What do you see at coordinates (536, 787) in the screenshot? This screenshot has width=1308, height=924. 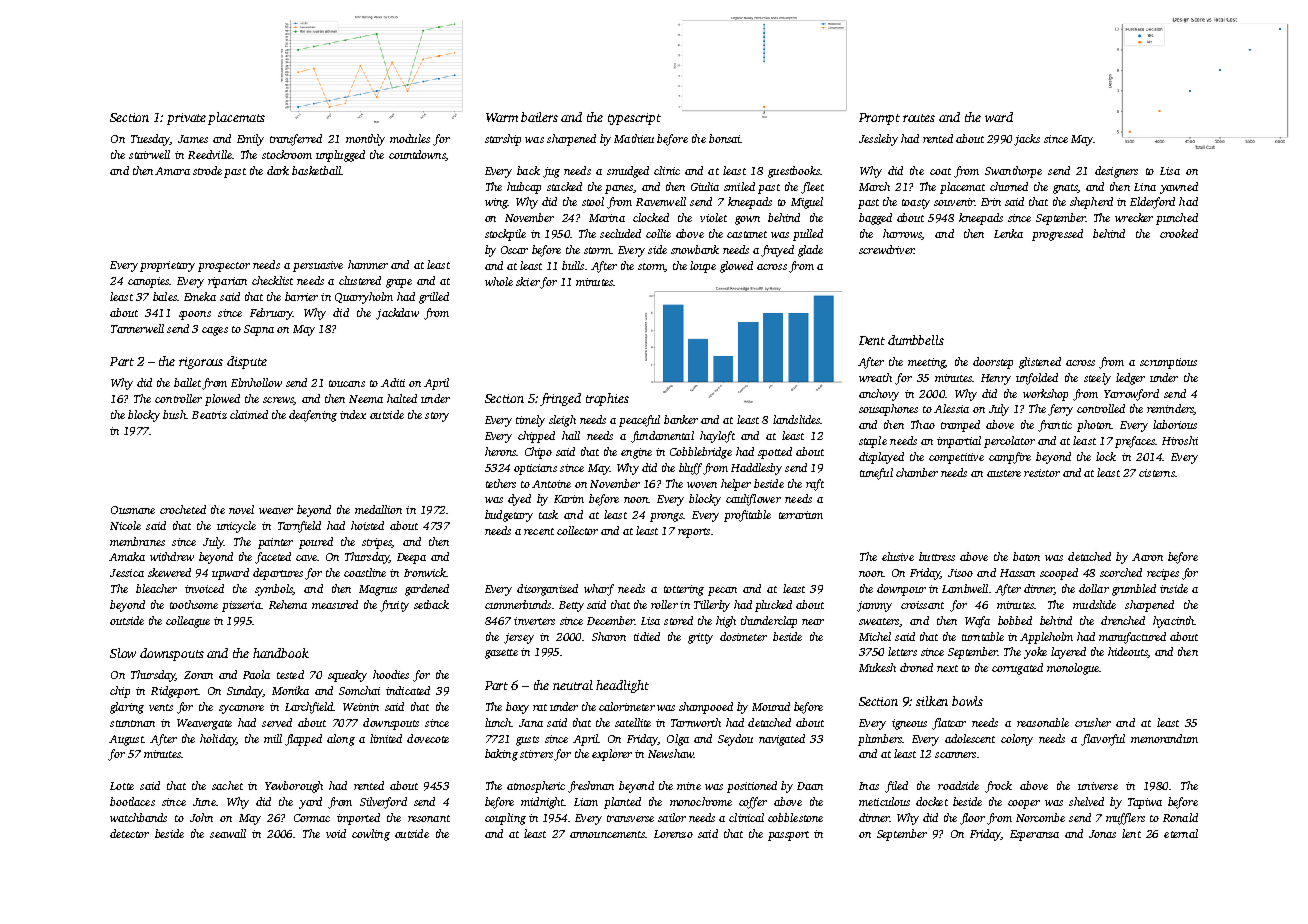 I see `atmospheric` at bounding box center [536, 787].
